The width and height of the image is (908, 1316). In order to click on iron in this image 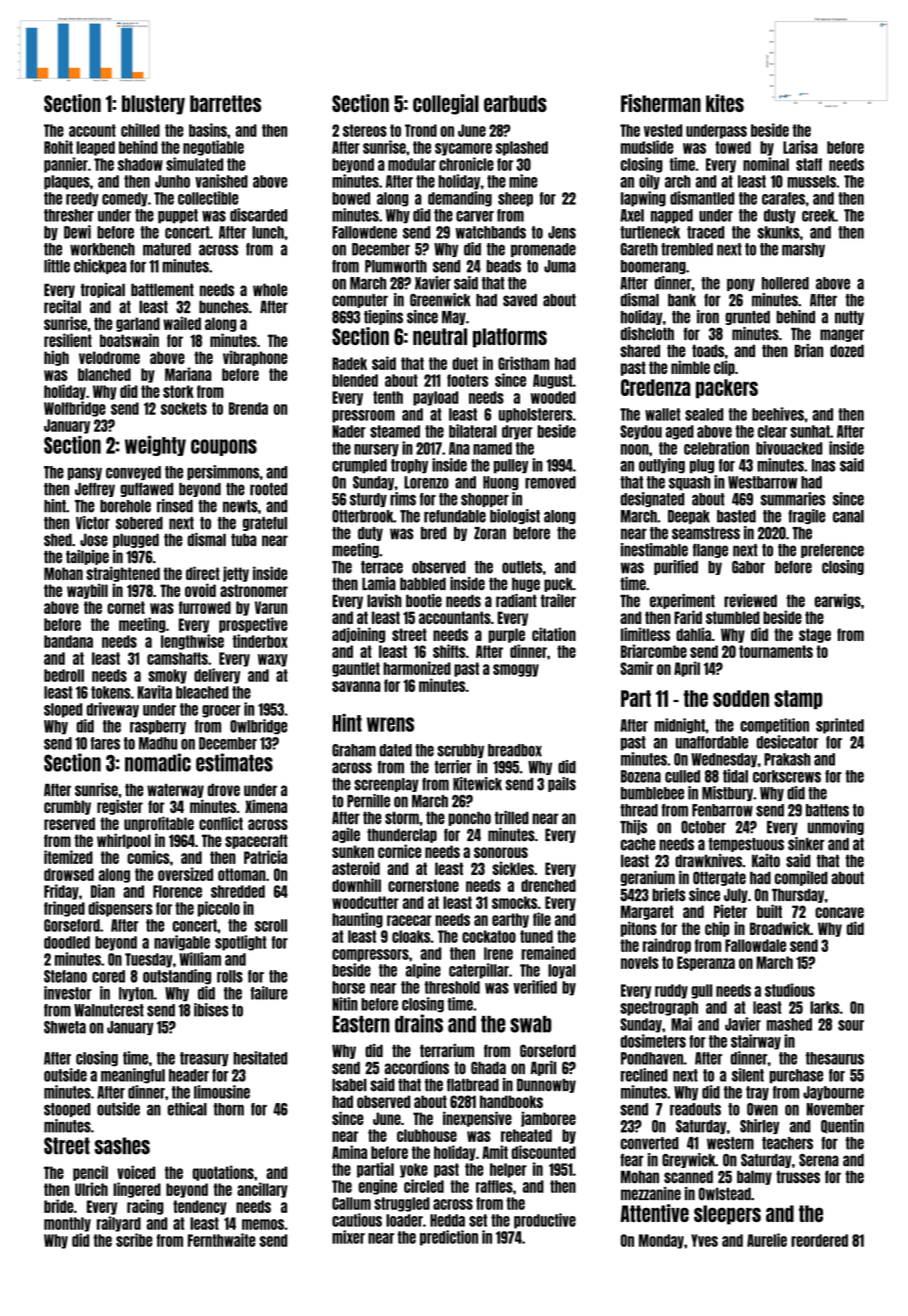, I will do `click(708, 317)`.
